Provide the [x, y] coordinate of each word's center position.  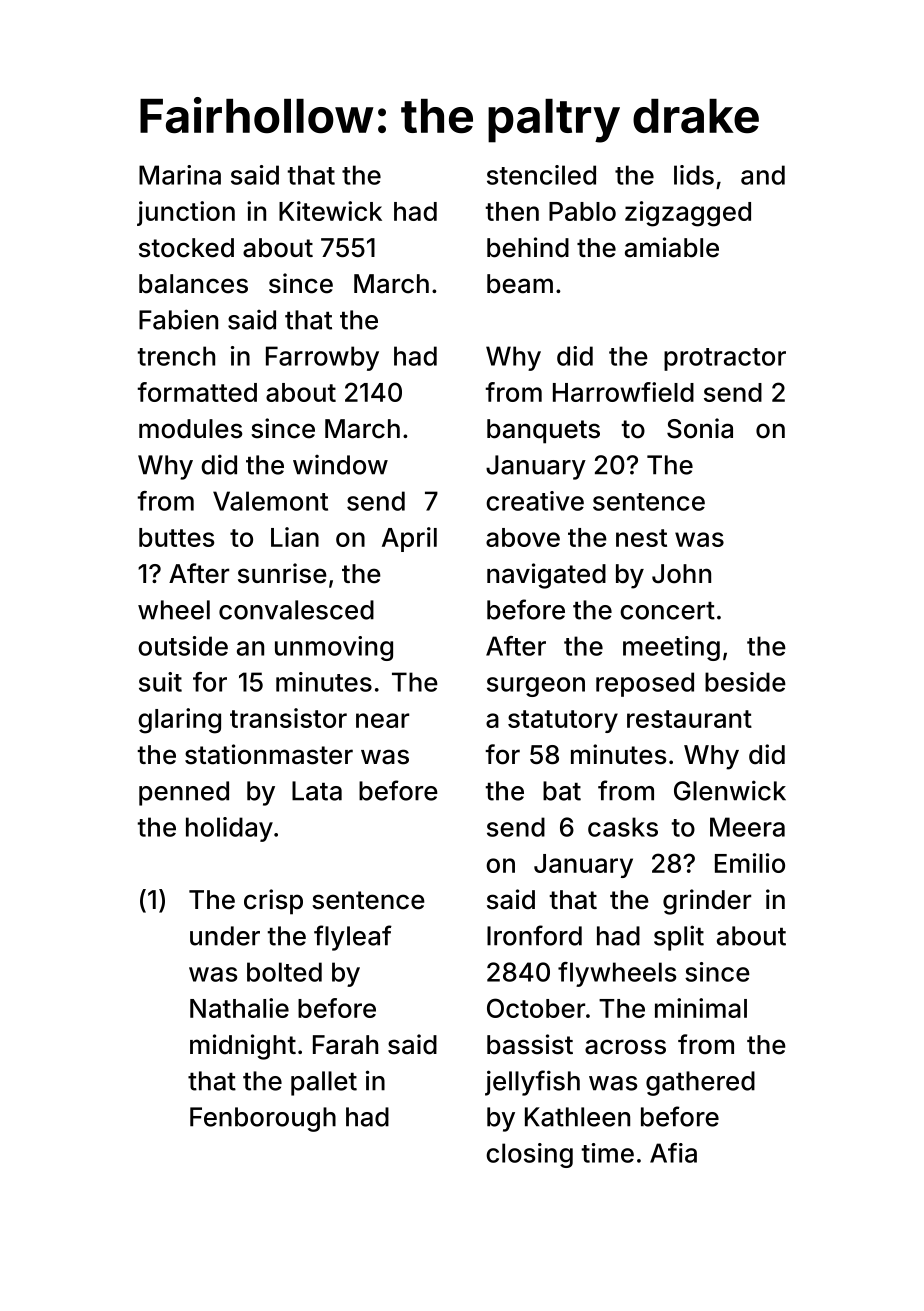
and [763, 175]
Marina [180, 175]
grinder [707, 902]
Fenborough [263, 1119]
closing [529, 1155]
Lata [317, 791]
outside [183, 646]
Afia [673, 1153]
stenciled [541, 175]
